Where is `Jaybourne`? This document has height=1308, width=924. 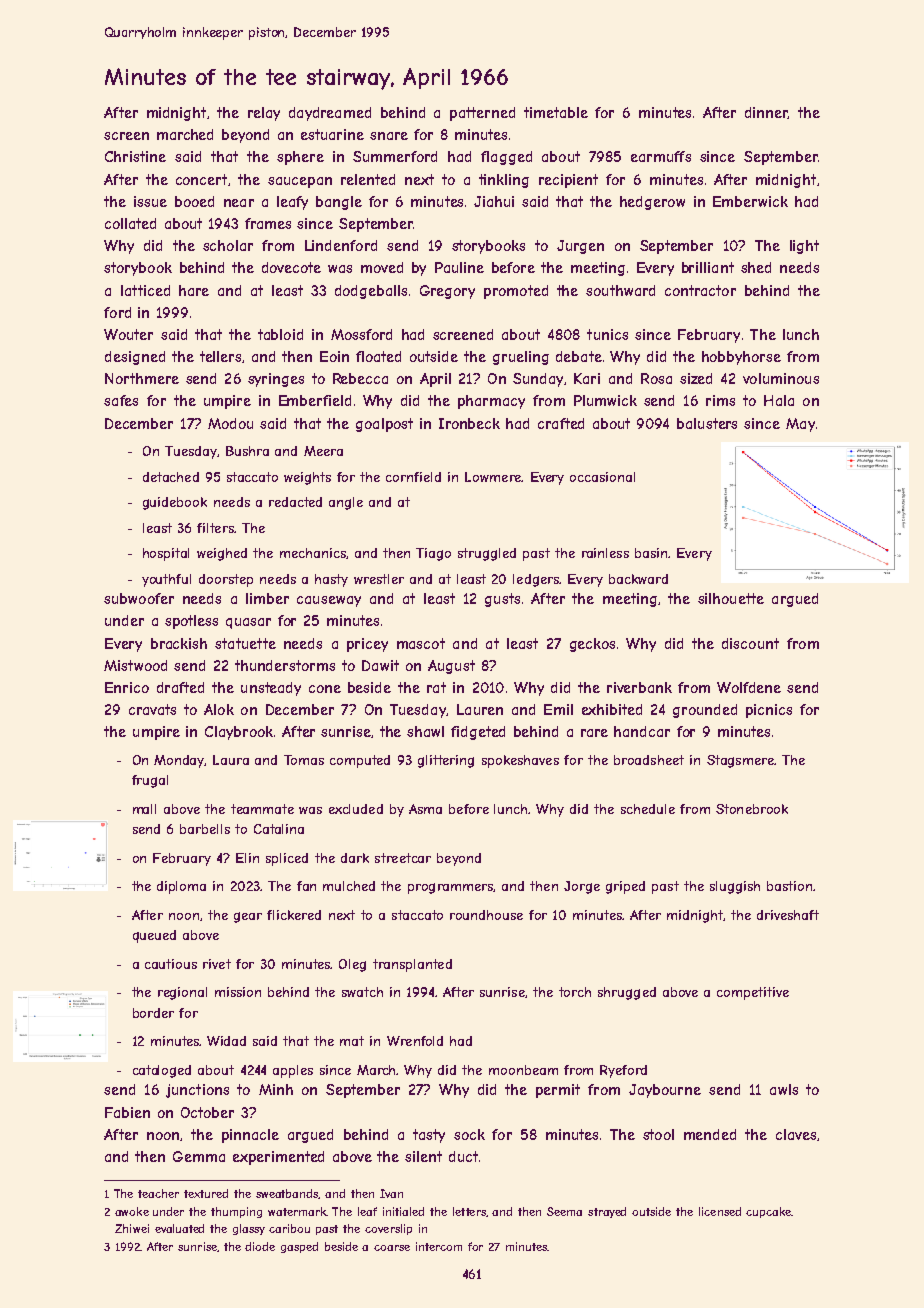
Jaybourne is located at coordinates (665, 1091).
